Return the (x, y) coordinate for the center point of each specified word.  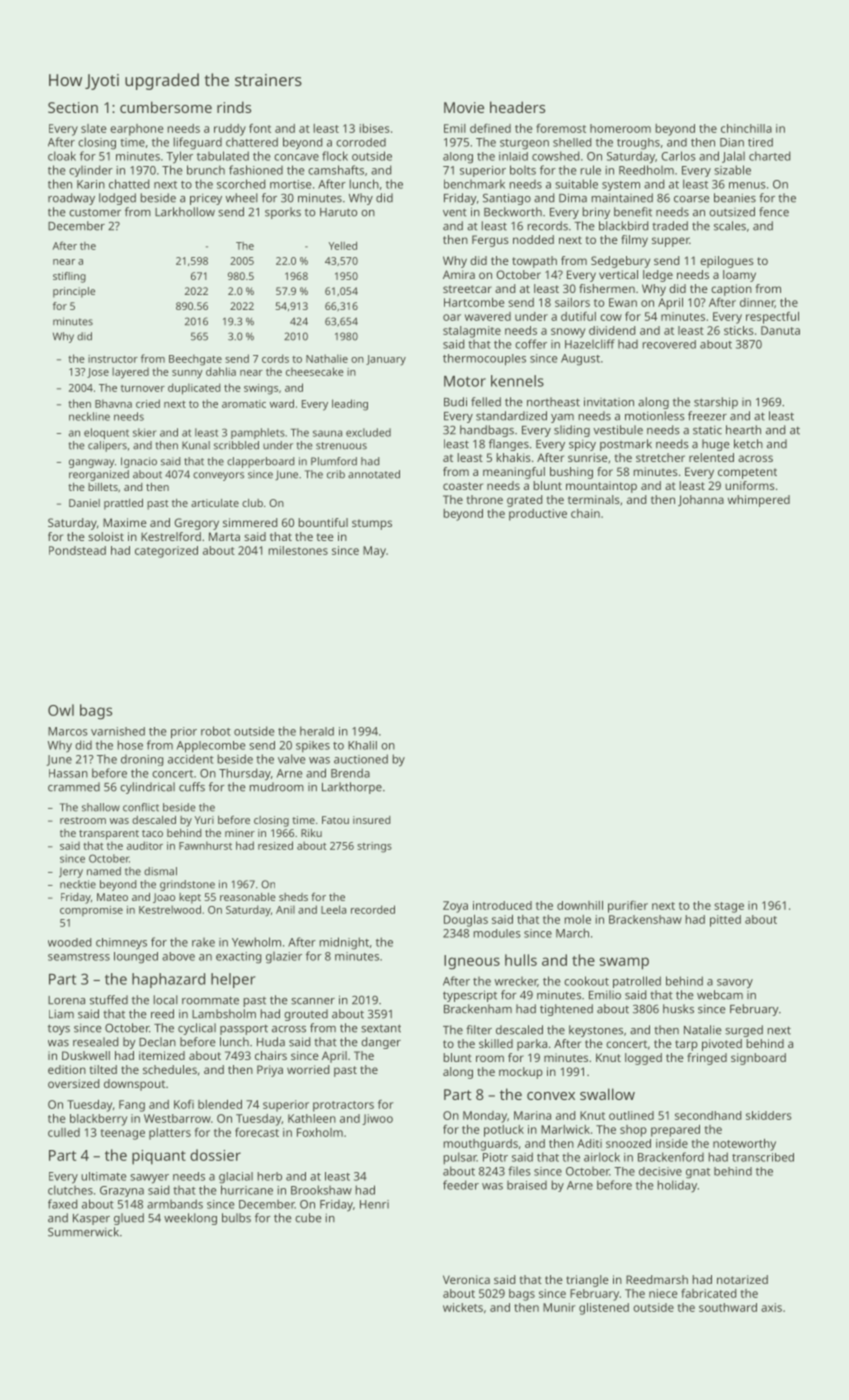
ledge (658, 276)
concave (296, 157)
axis (771, 1307)
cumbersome (166, 107)
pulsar (460, 1158)
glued (129, 1219)
